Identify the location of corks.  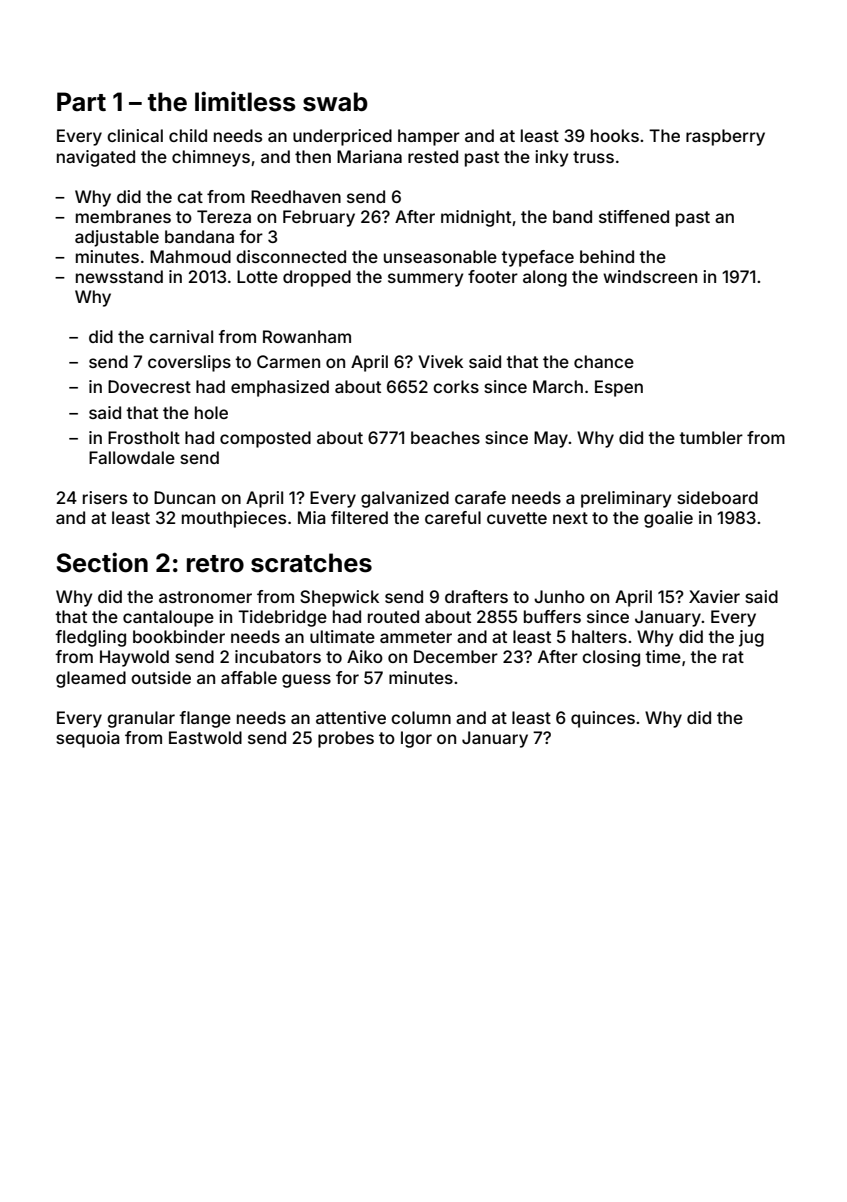
(456, 386).
